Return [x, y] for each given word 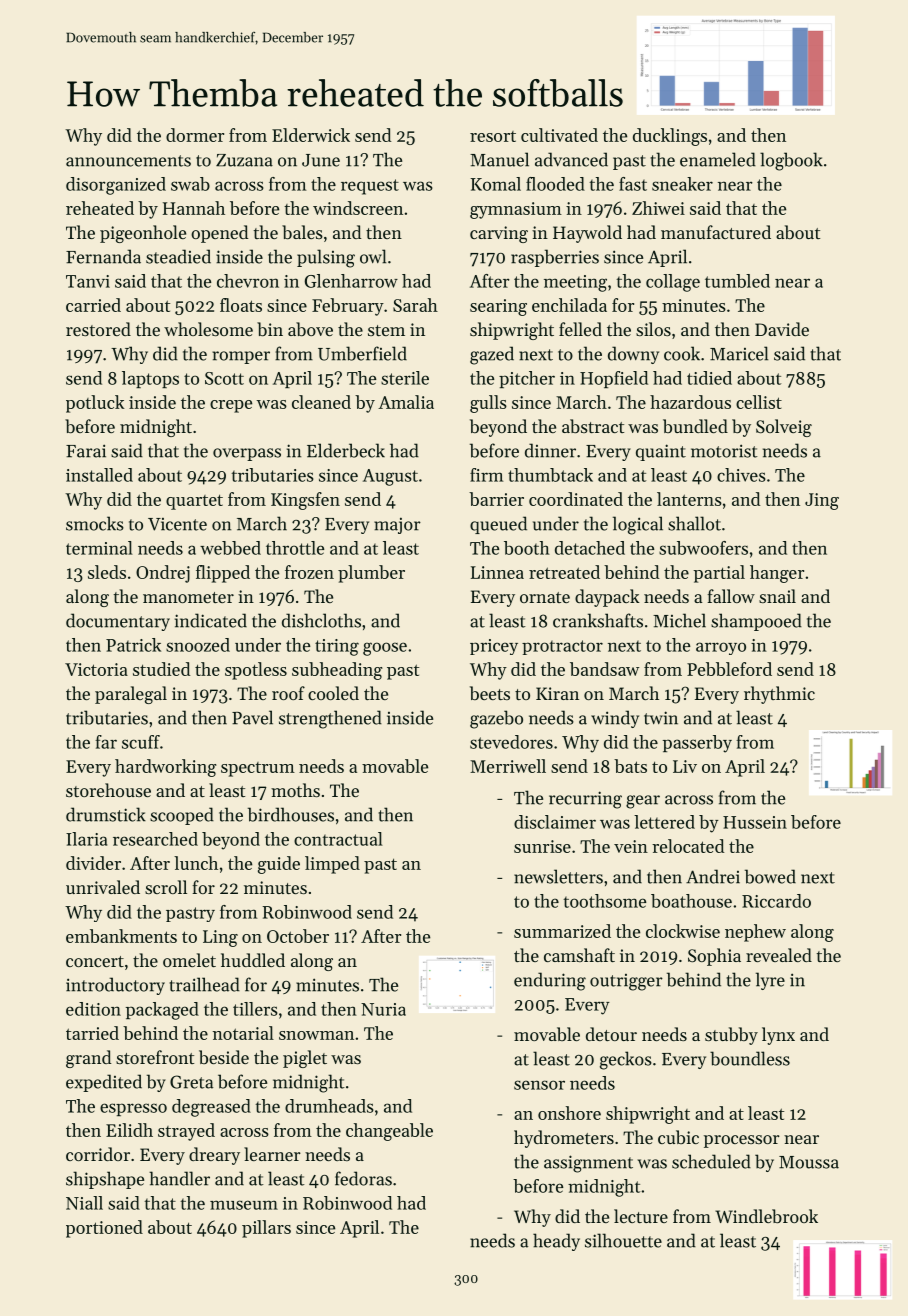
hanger [777, 574]
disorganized [116, 186]
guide [279, 865]
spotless [256, 671]
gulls [488, 404]
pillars [266, 1229]
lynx [778, 1036]
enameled [718, 159]
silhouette [623, 1240]
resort [493, 136]
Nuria [383, 1009]
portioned [104, 1229]
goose [385, 649]
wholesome [208, 329]
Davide [782, 329]
